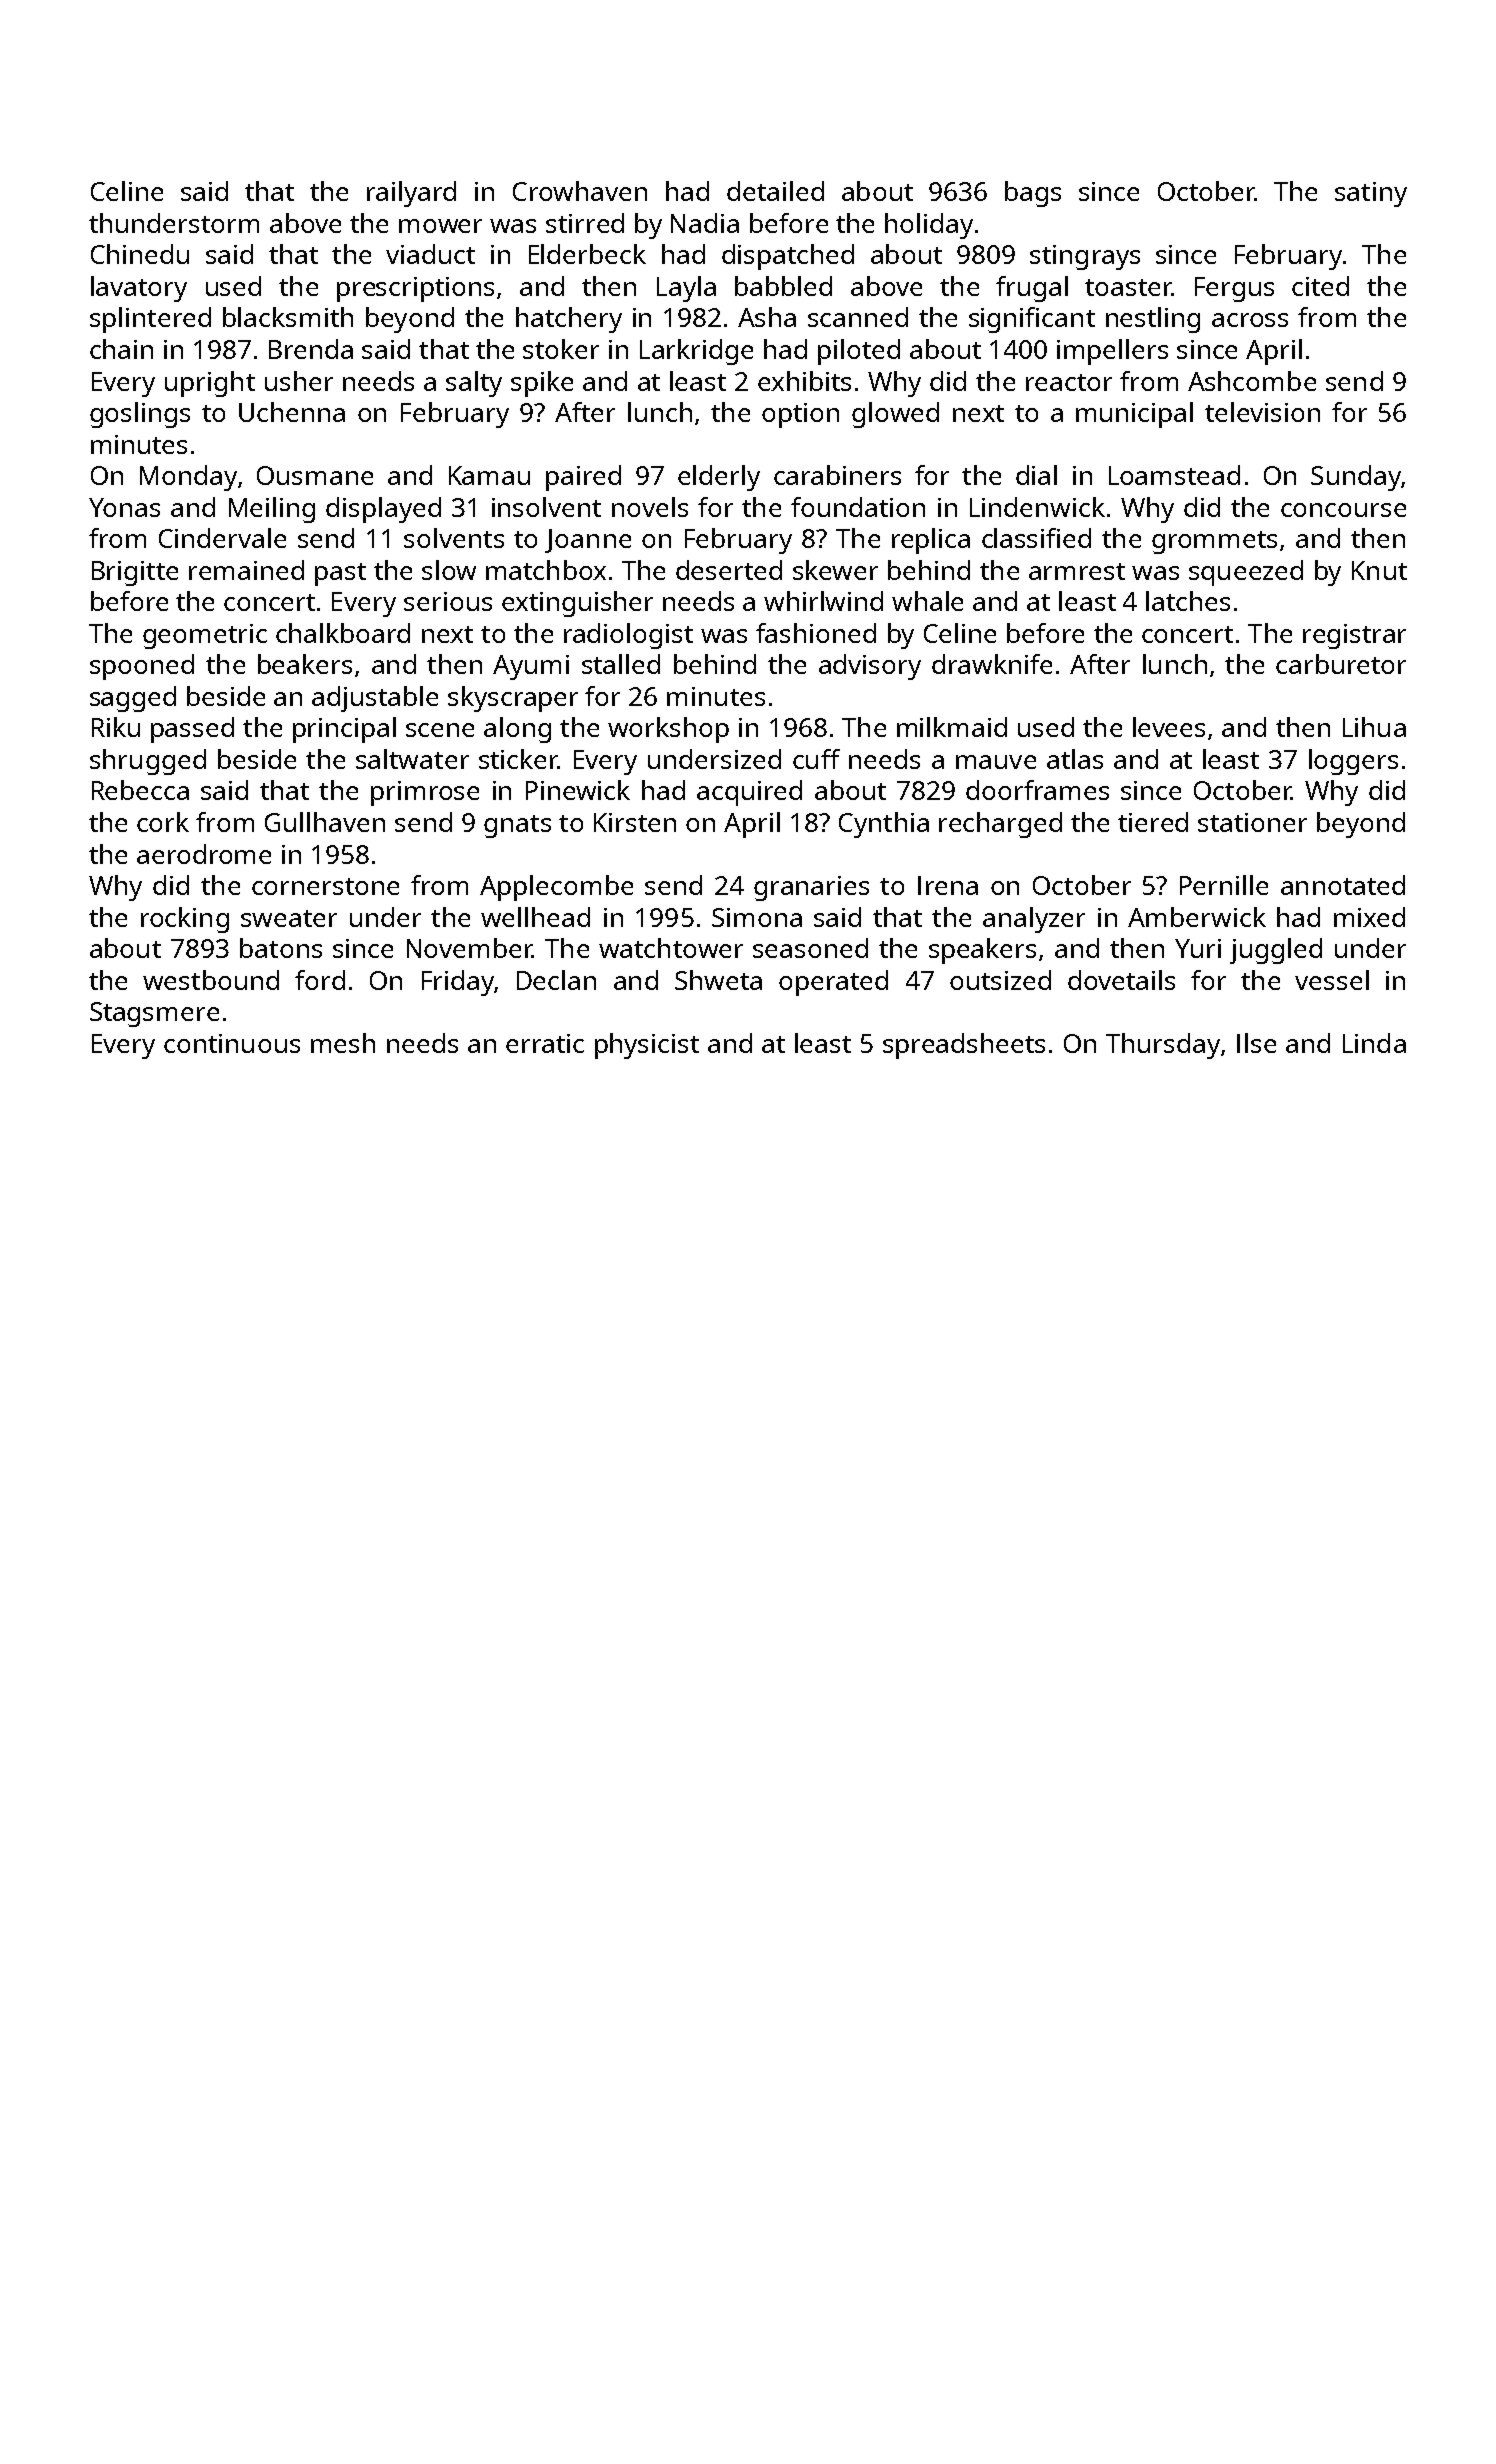 Image resolution: width=1496 pixels, height=2464 pixels. Describe the element at coordinates (140, 254) in the screenshot. I see `Chinedu` at that location.
